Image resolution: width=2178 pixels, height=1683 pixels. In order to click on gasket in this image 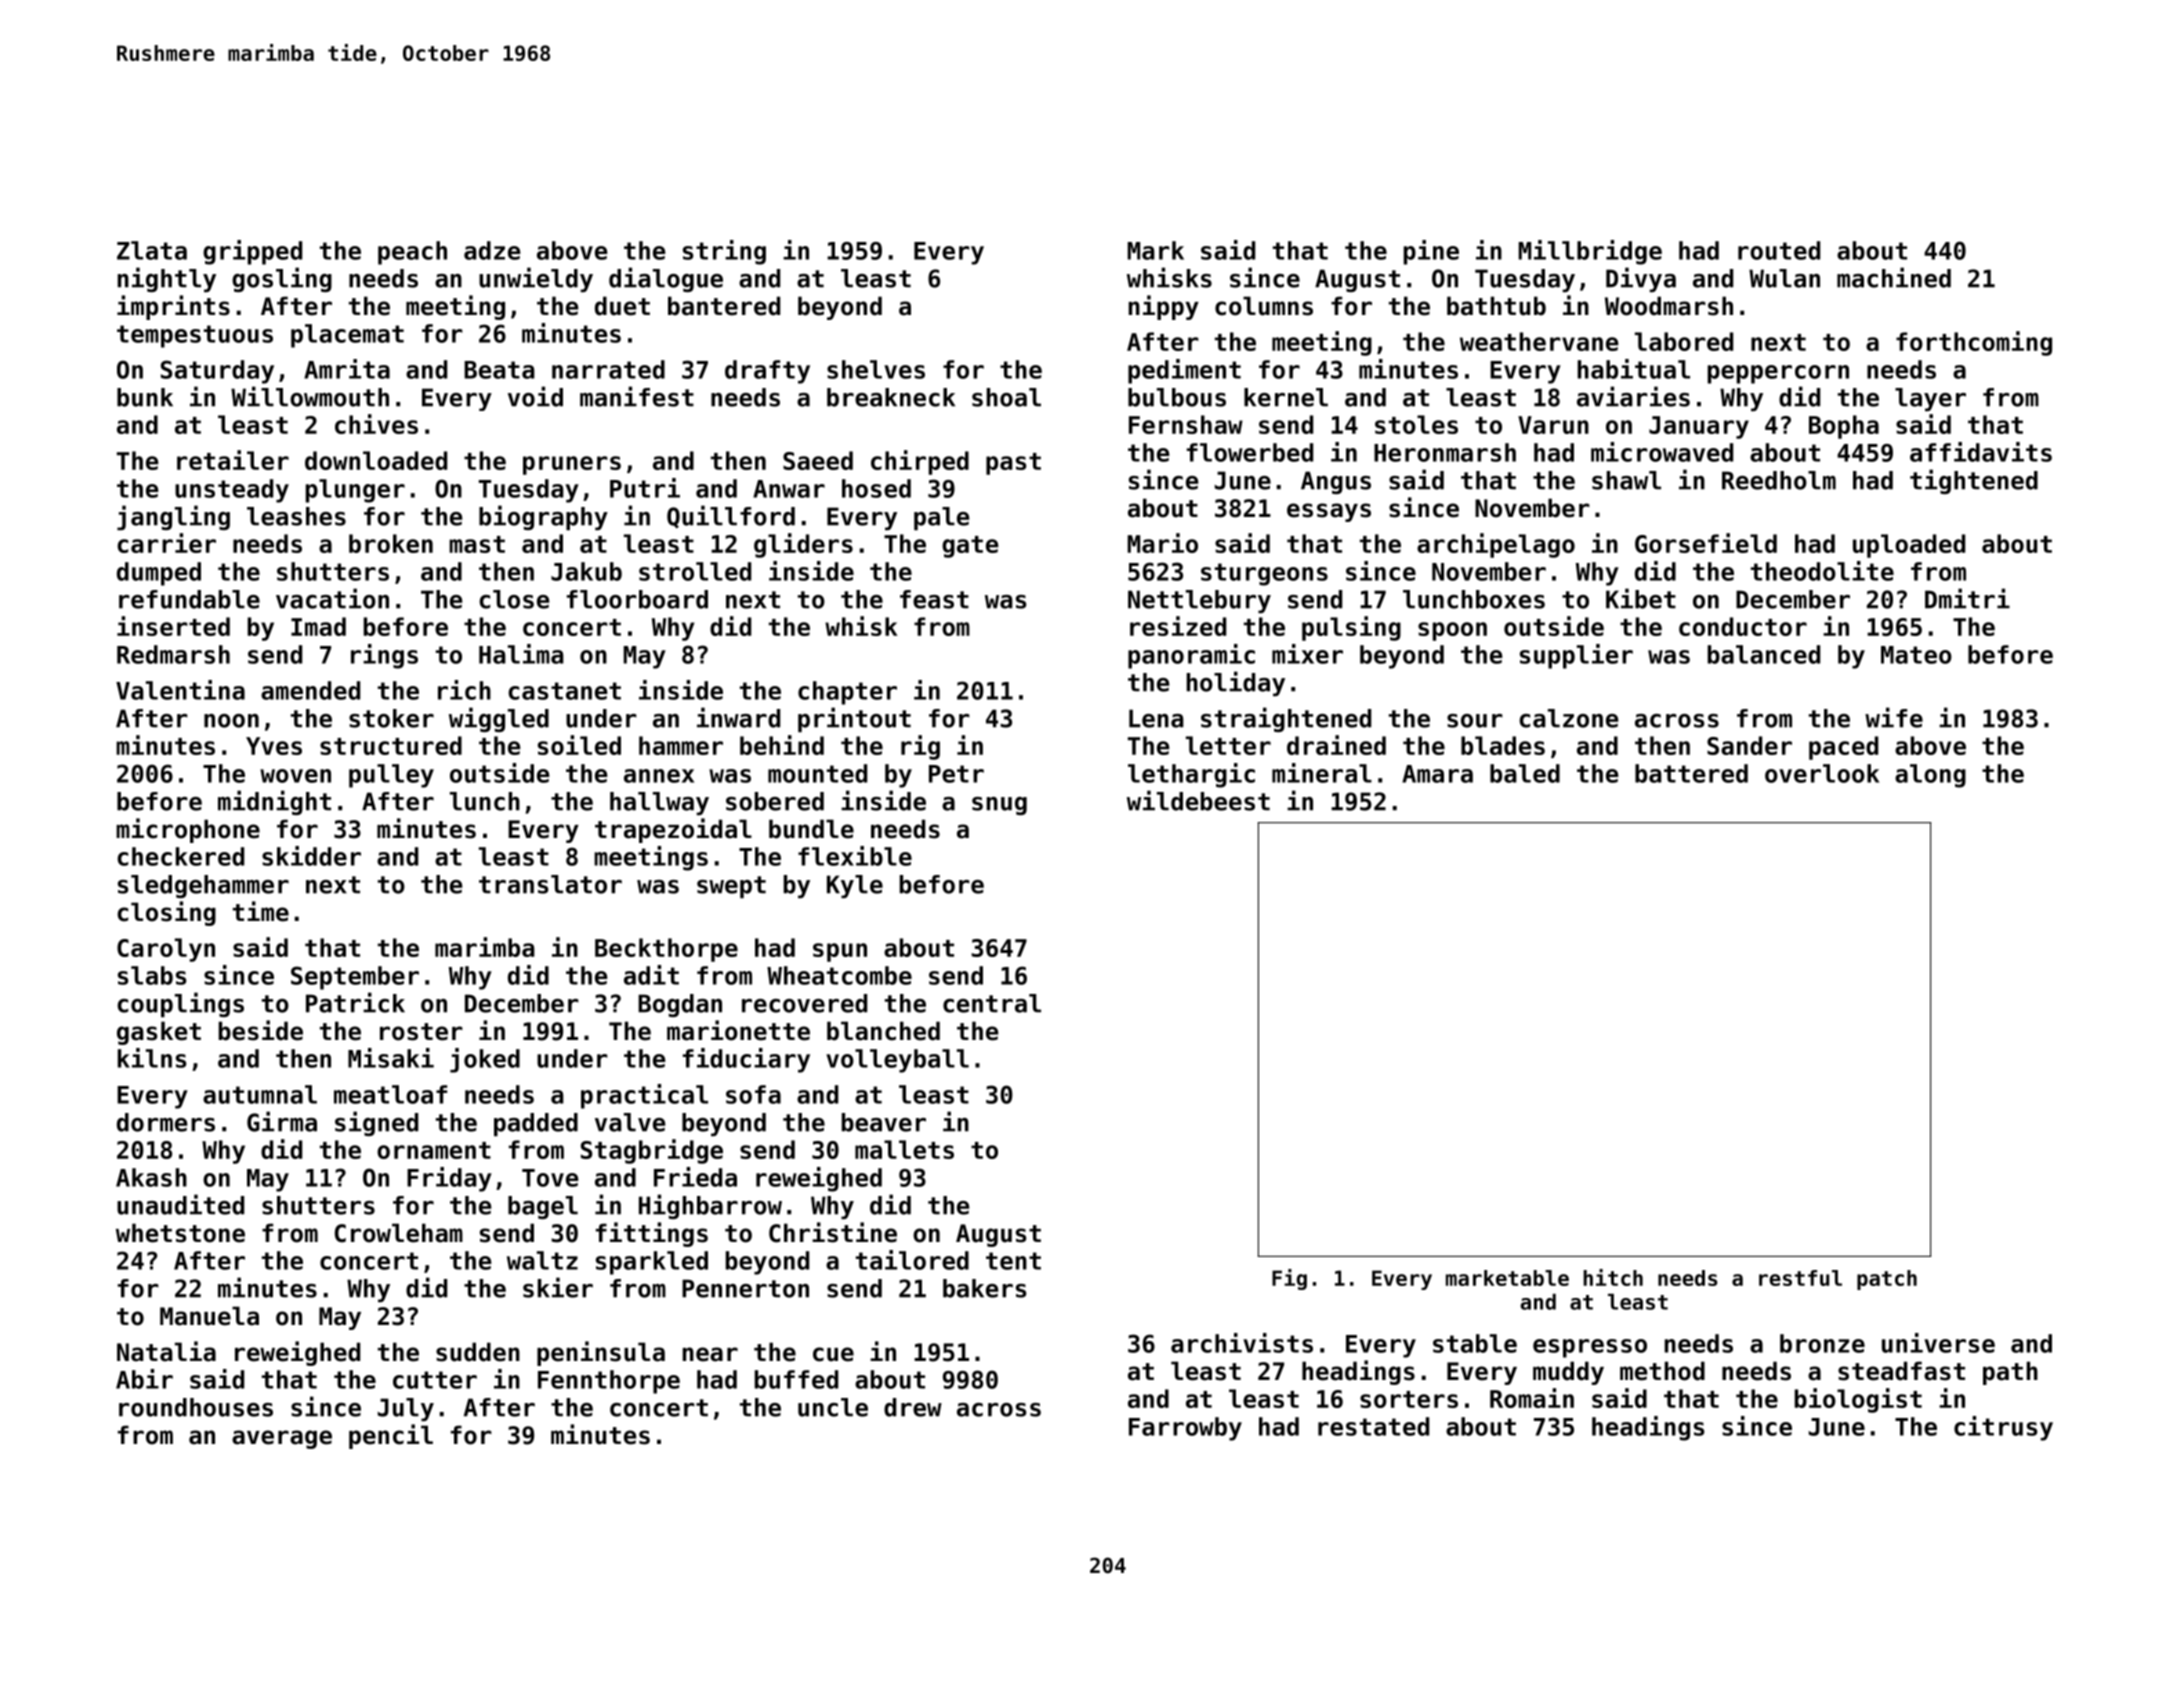, I will do `click(159, 1033)`.
